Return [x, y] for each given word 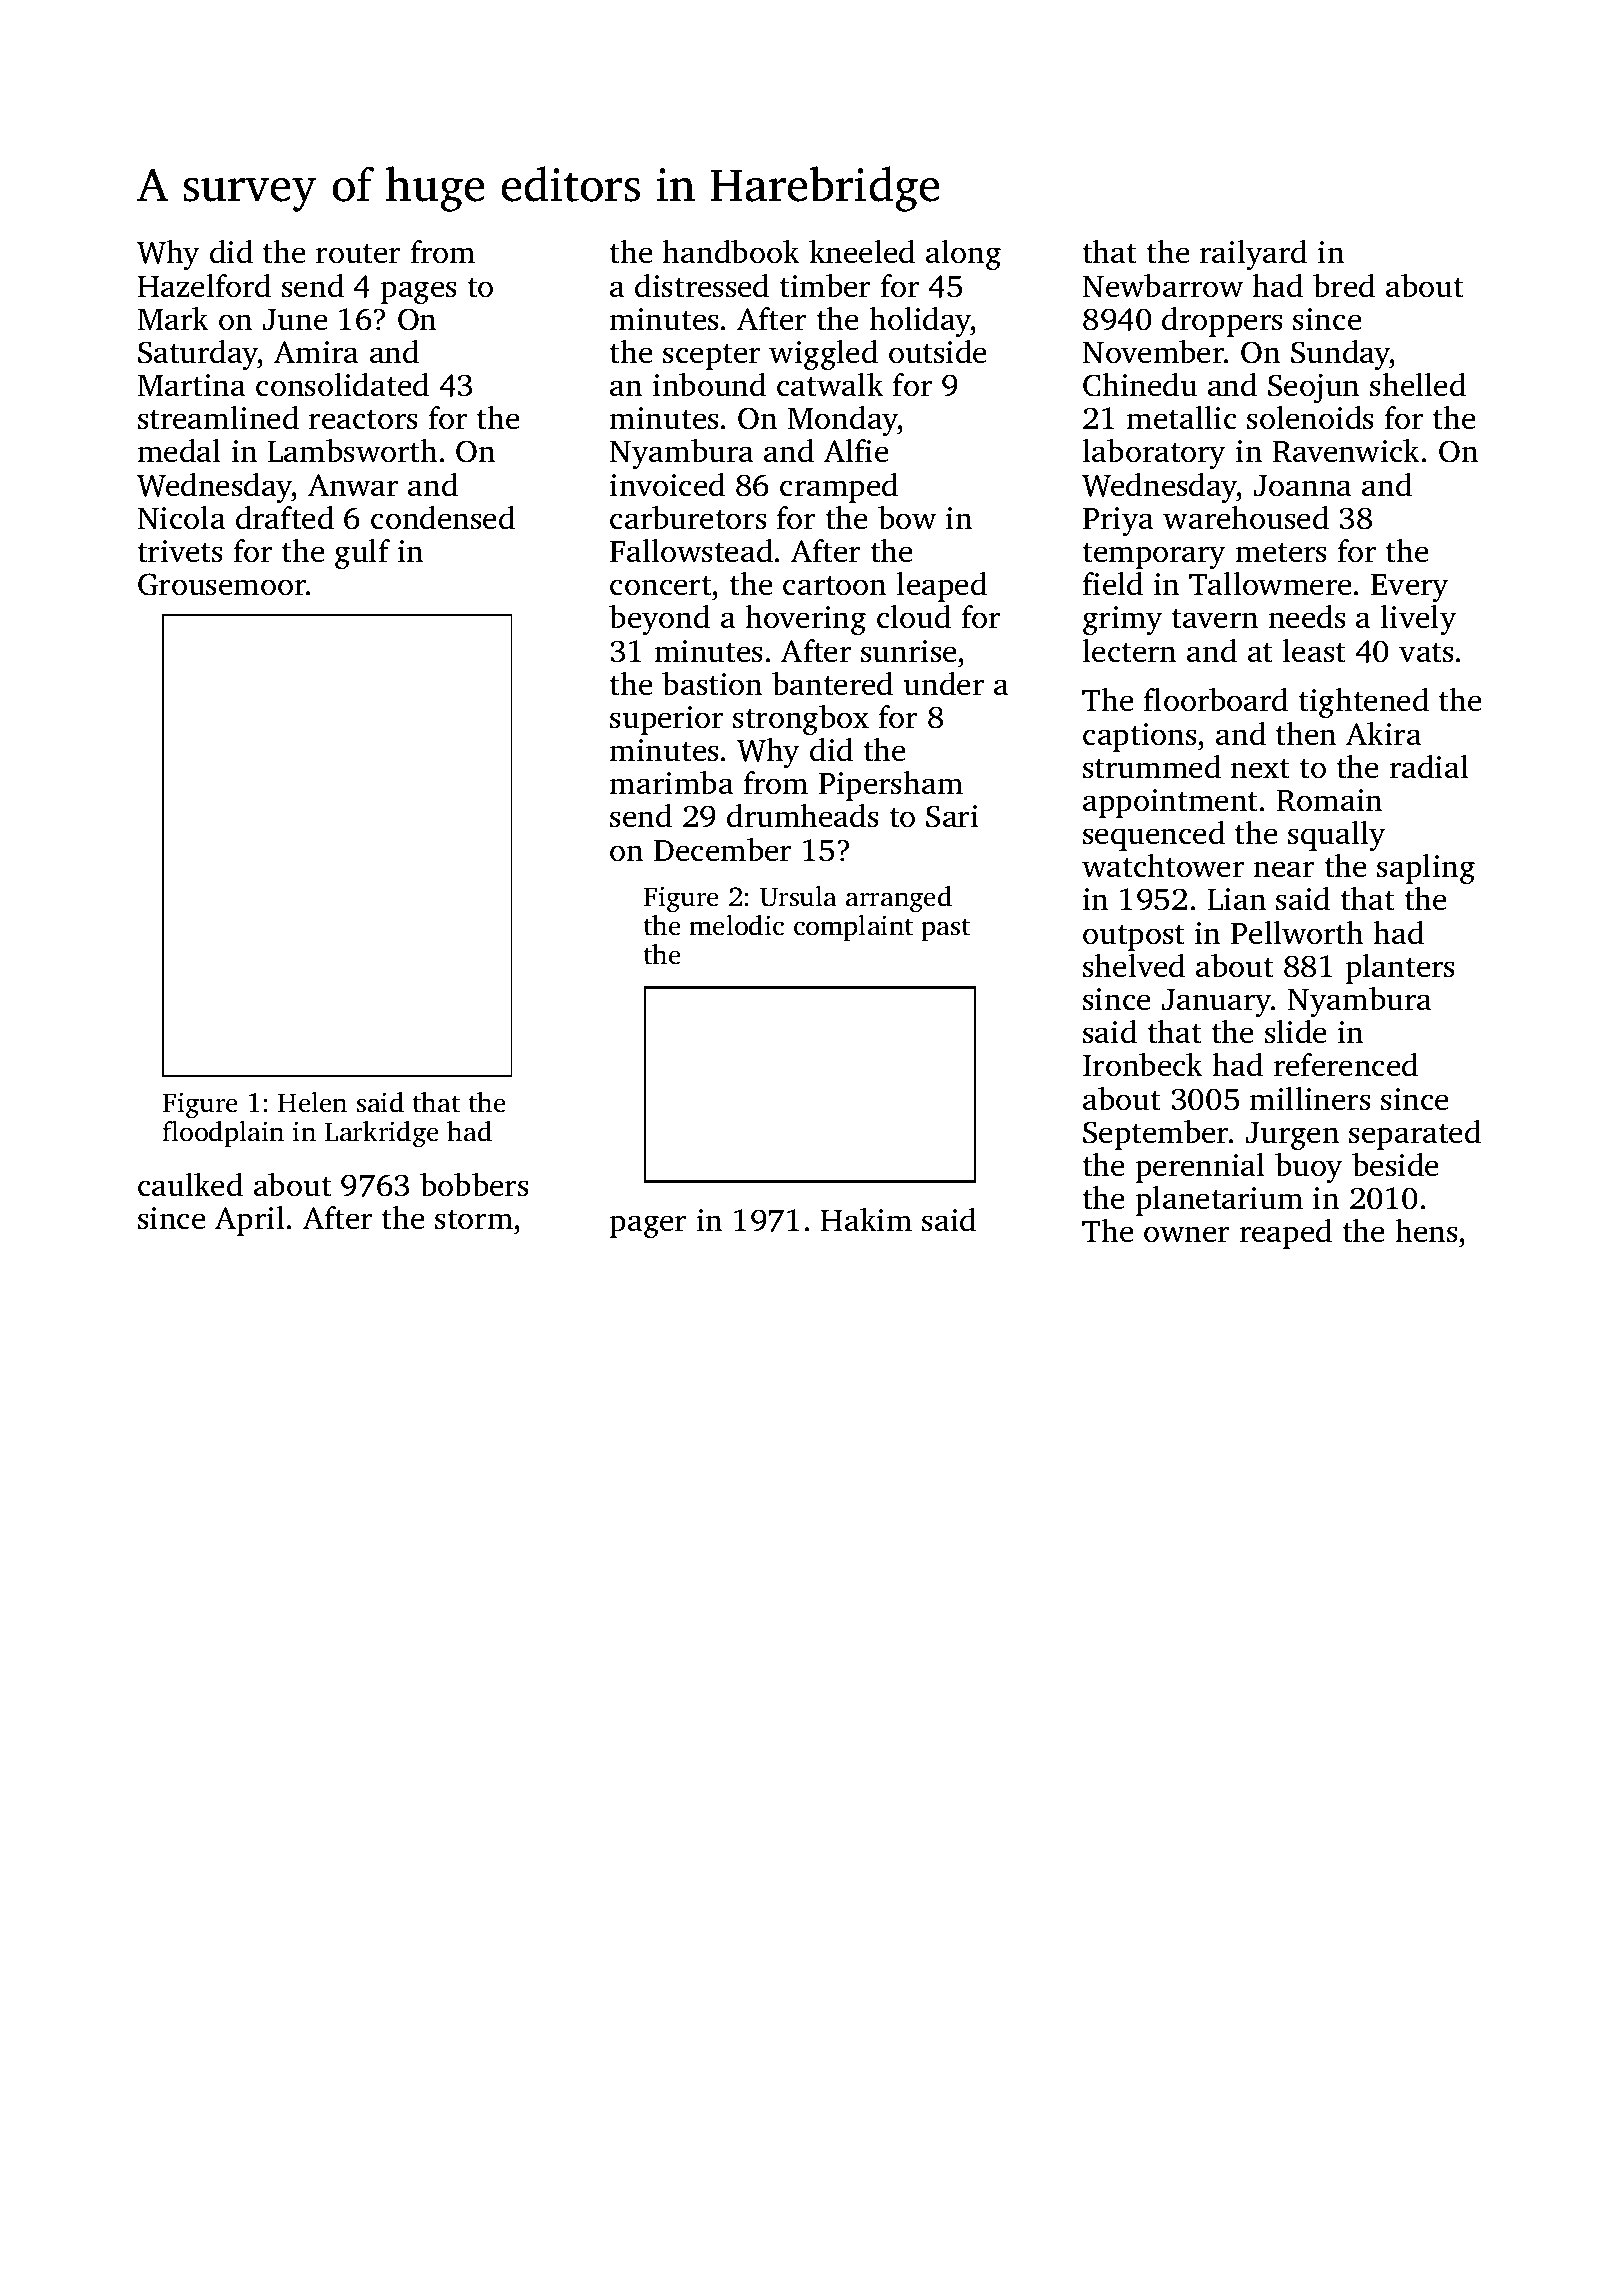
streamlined [218, 418]
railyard [1253, 255]
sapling [1426, 869]
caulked [190, 1185]
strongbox [801, 720]
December [722, 850]
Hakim [866, 1220]
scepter [711, 357]
